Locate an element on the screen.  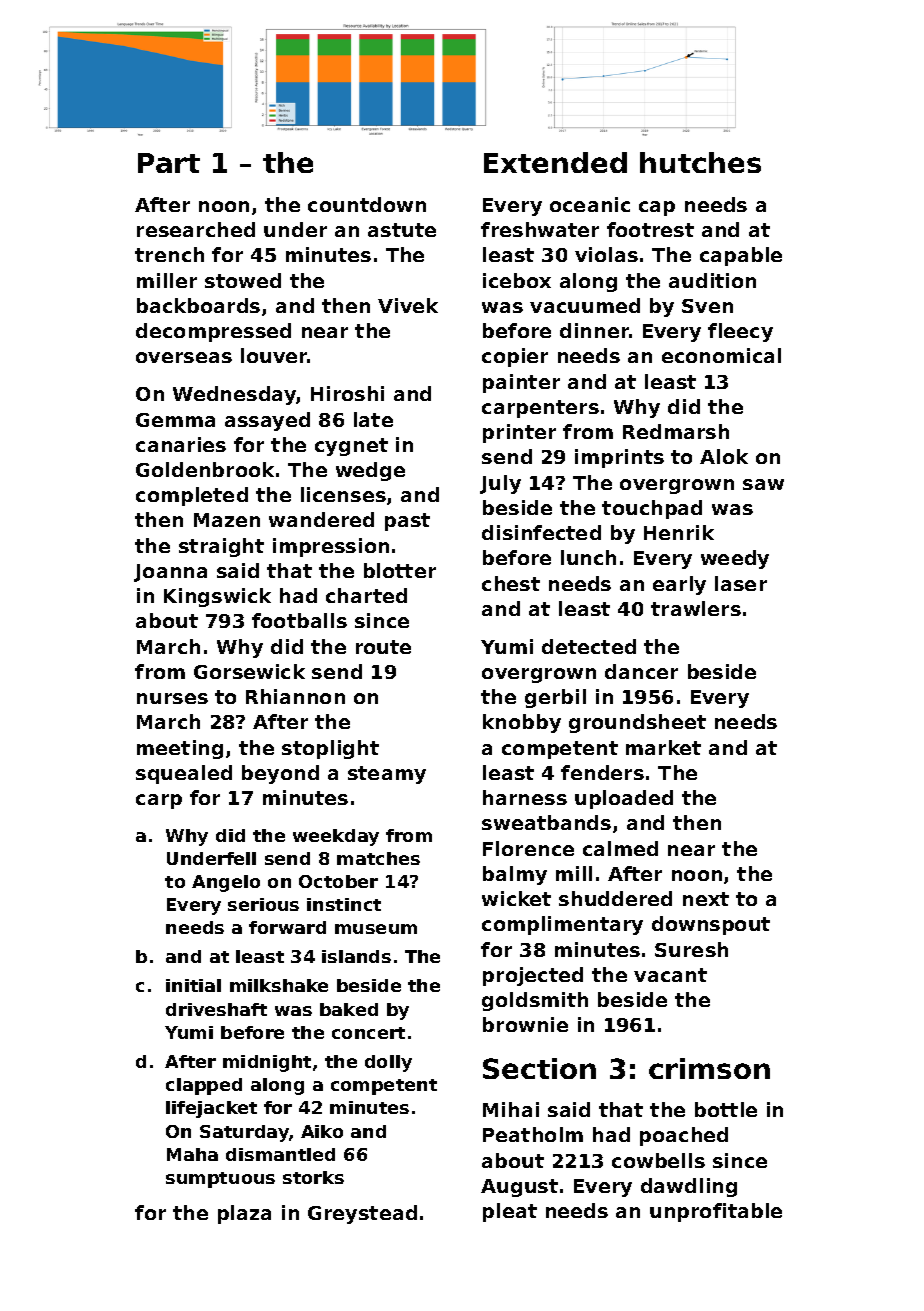
researched is located at coordinates (196, 229).
